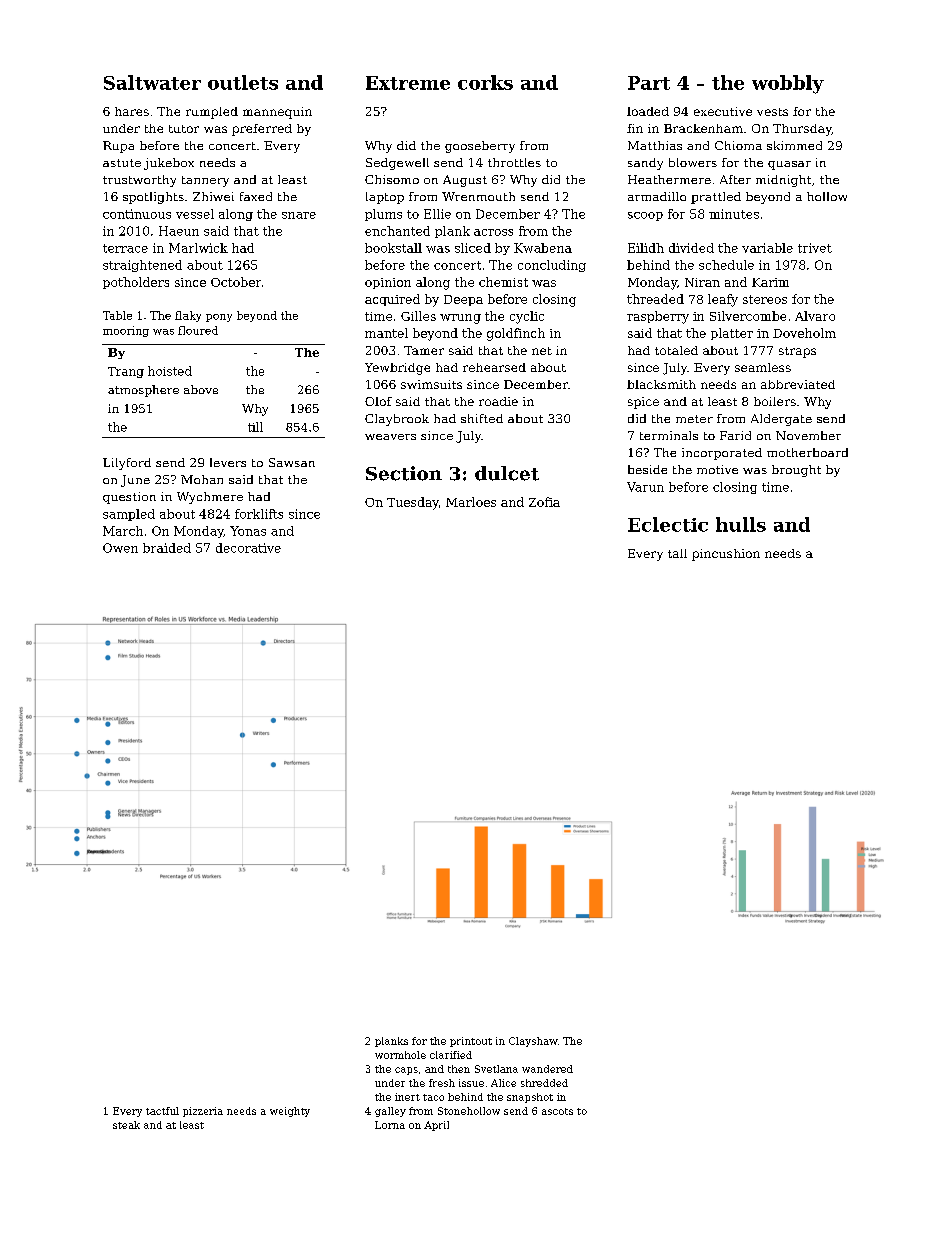 The height and width of the screenshot is (1233, 952). What do you see at coordinates (668, 524) in the screenshot?
I see `Eclectic` at bounding box center [668, 524].
